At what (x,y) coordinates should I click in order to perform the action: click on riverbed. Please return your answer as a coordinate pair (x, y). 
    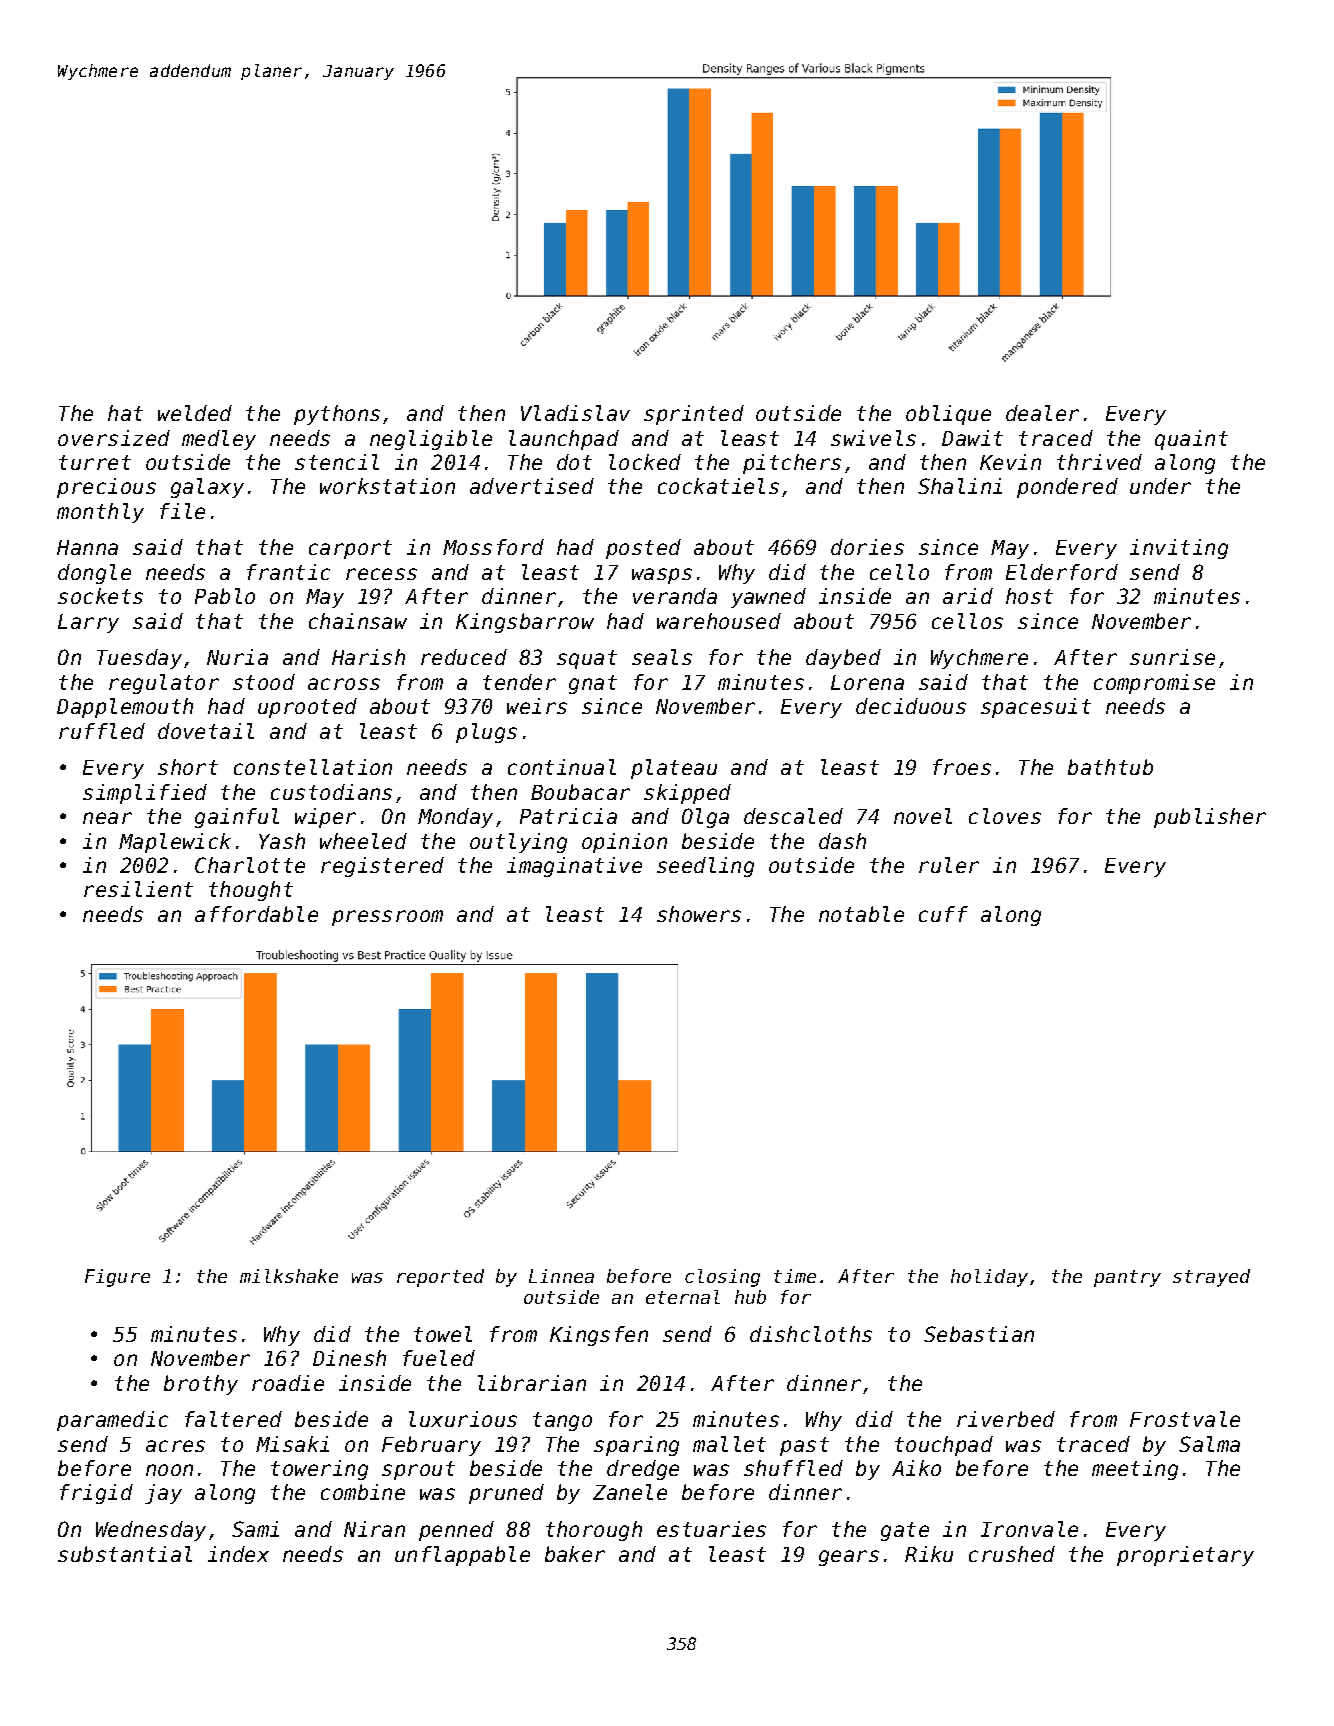
    Looking at the image, I should click on (1006, 1419).
